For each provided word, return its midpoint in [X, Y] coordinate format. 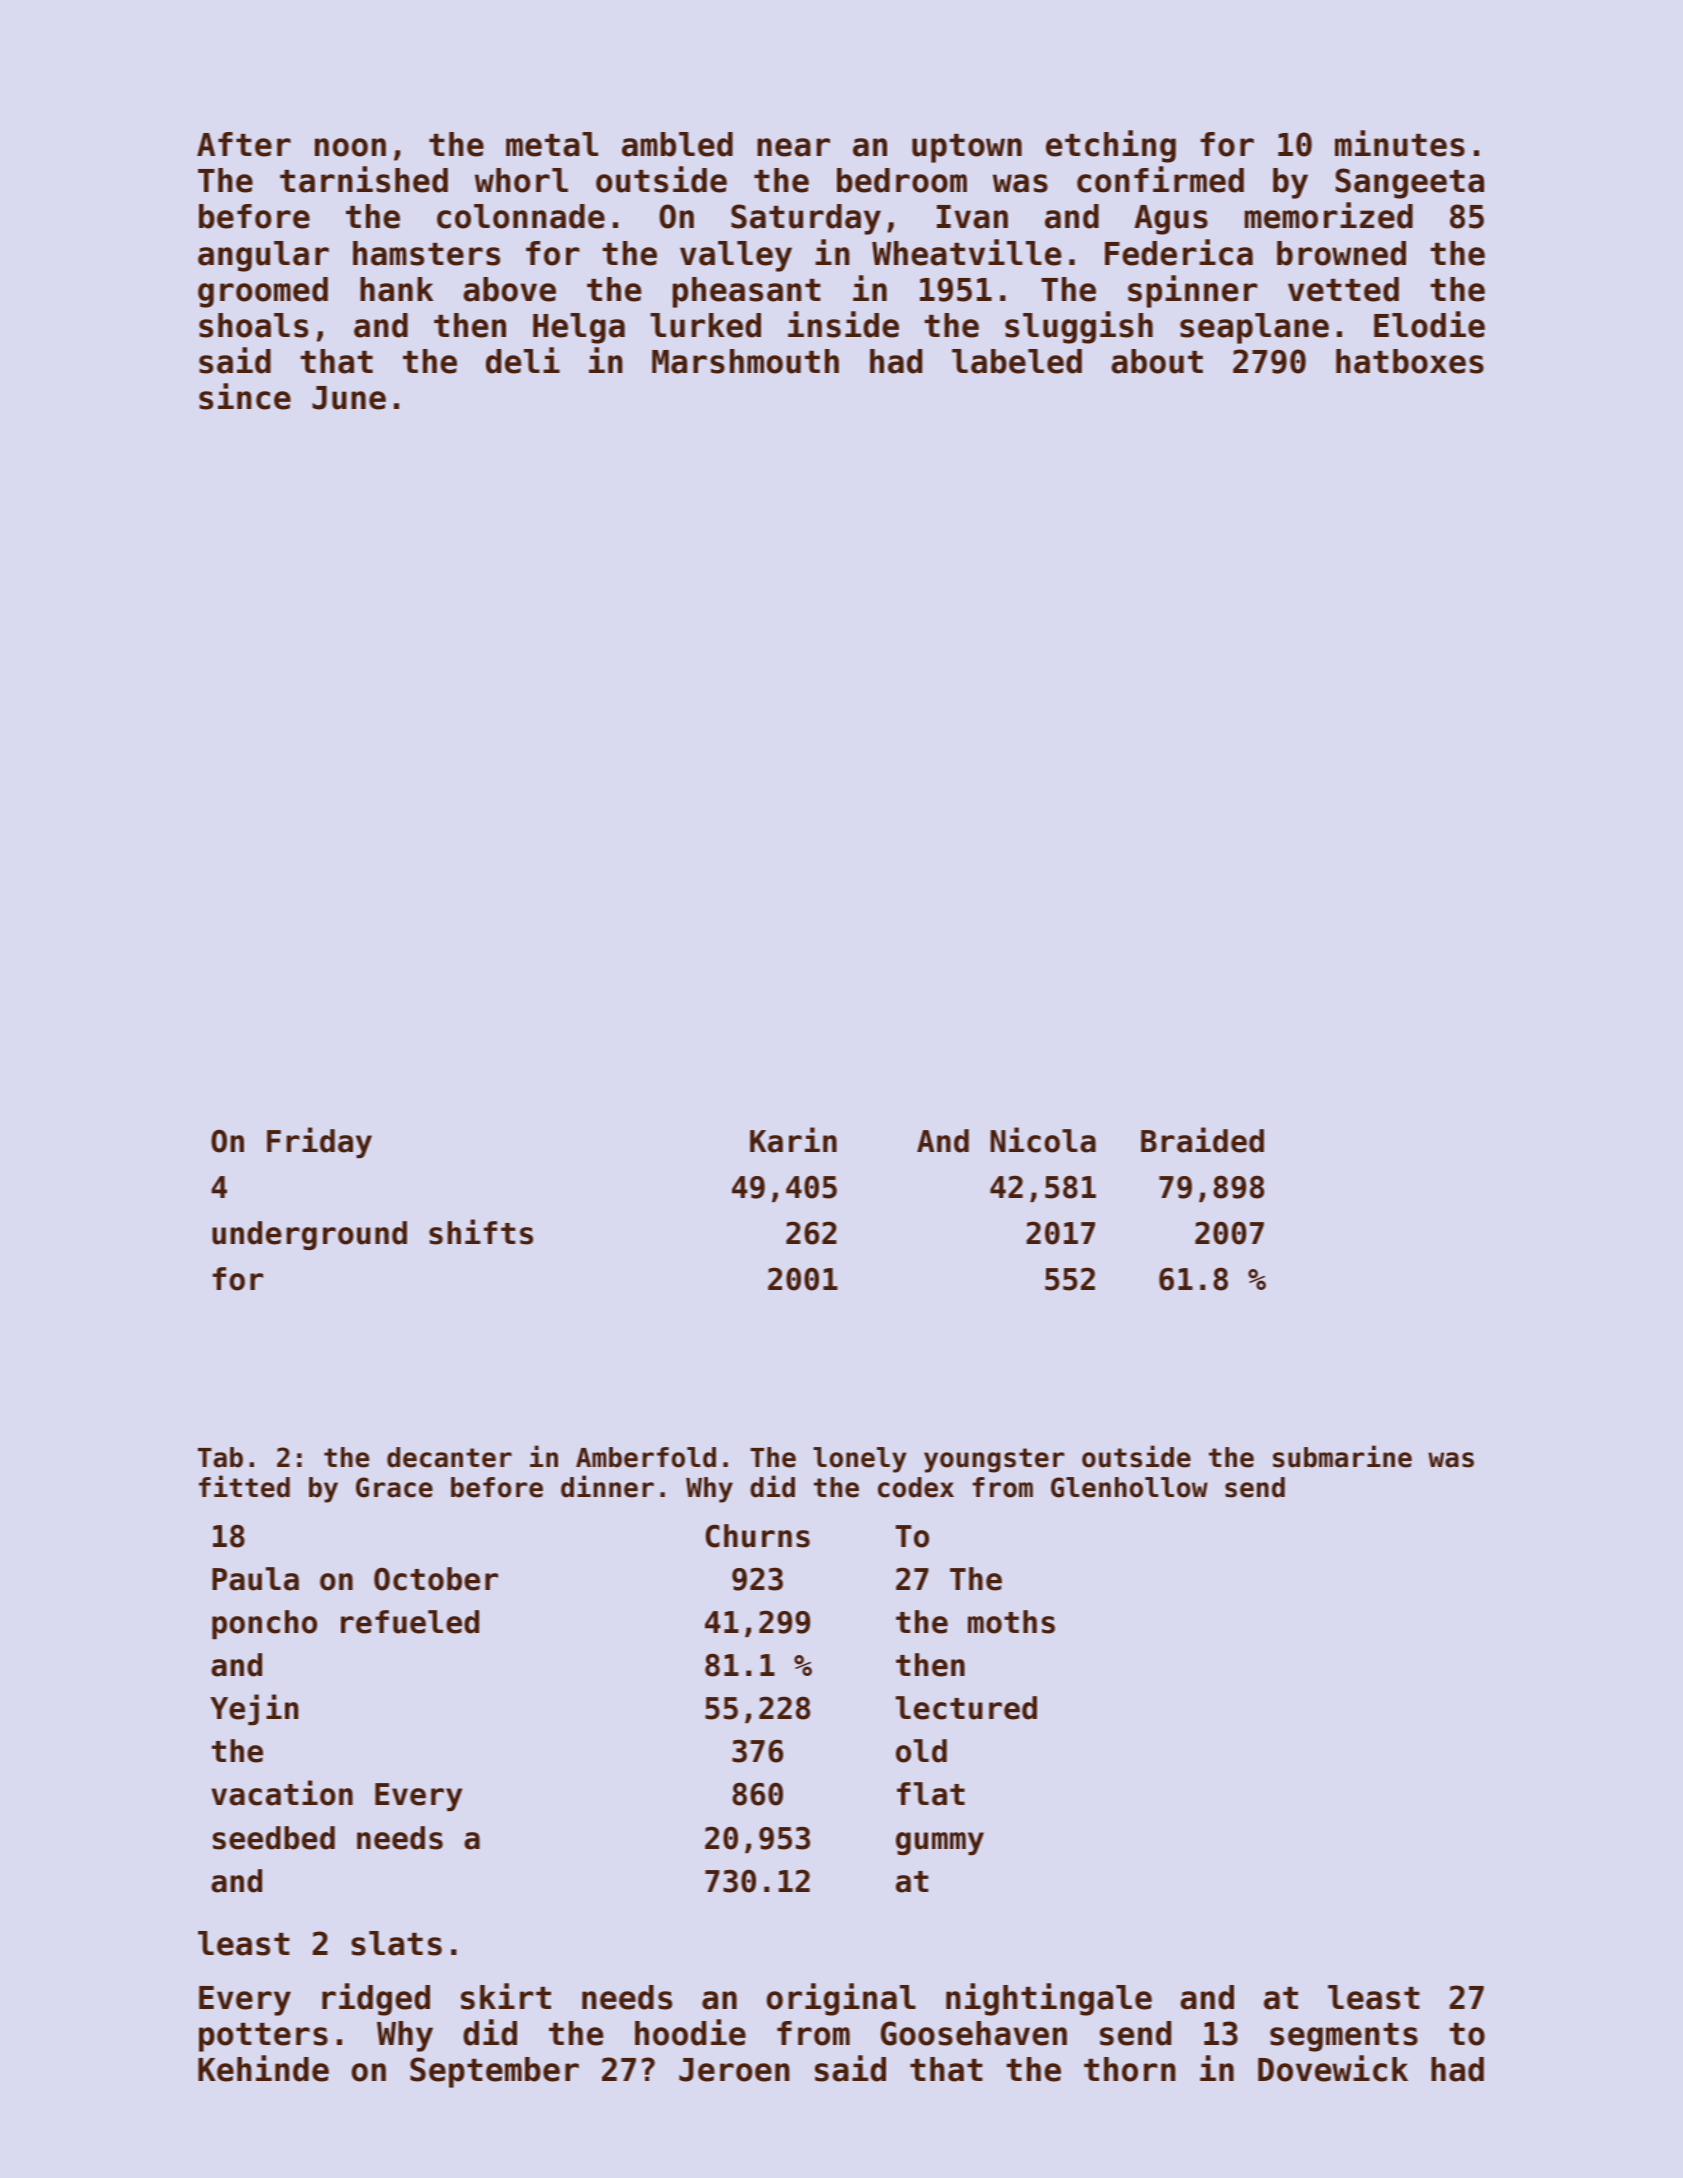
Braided [1202, 1140]
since [245, 396]
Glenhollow [1129, 1487]
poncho [264, 1624]
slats [396, 1943]
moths [1011, 1622]
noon [350, 147]
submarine [1342, 1456]
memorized [1329, 215]
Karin [793, 1140]
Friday [319, 1142]
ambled [677, 144]
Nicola [1043, 1140]
